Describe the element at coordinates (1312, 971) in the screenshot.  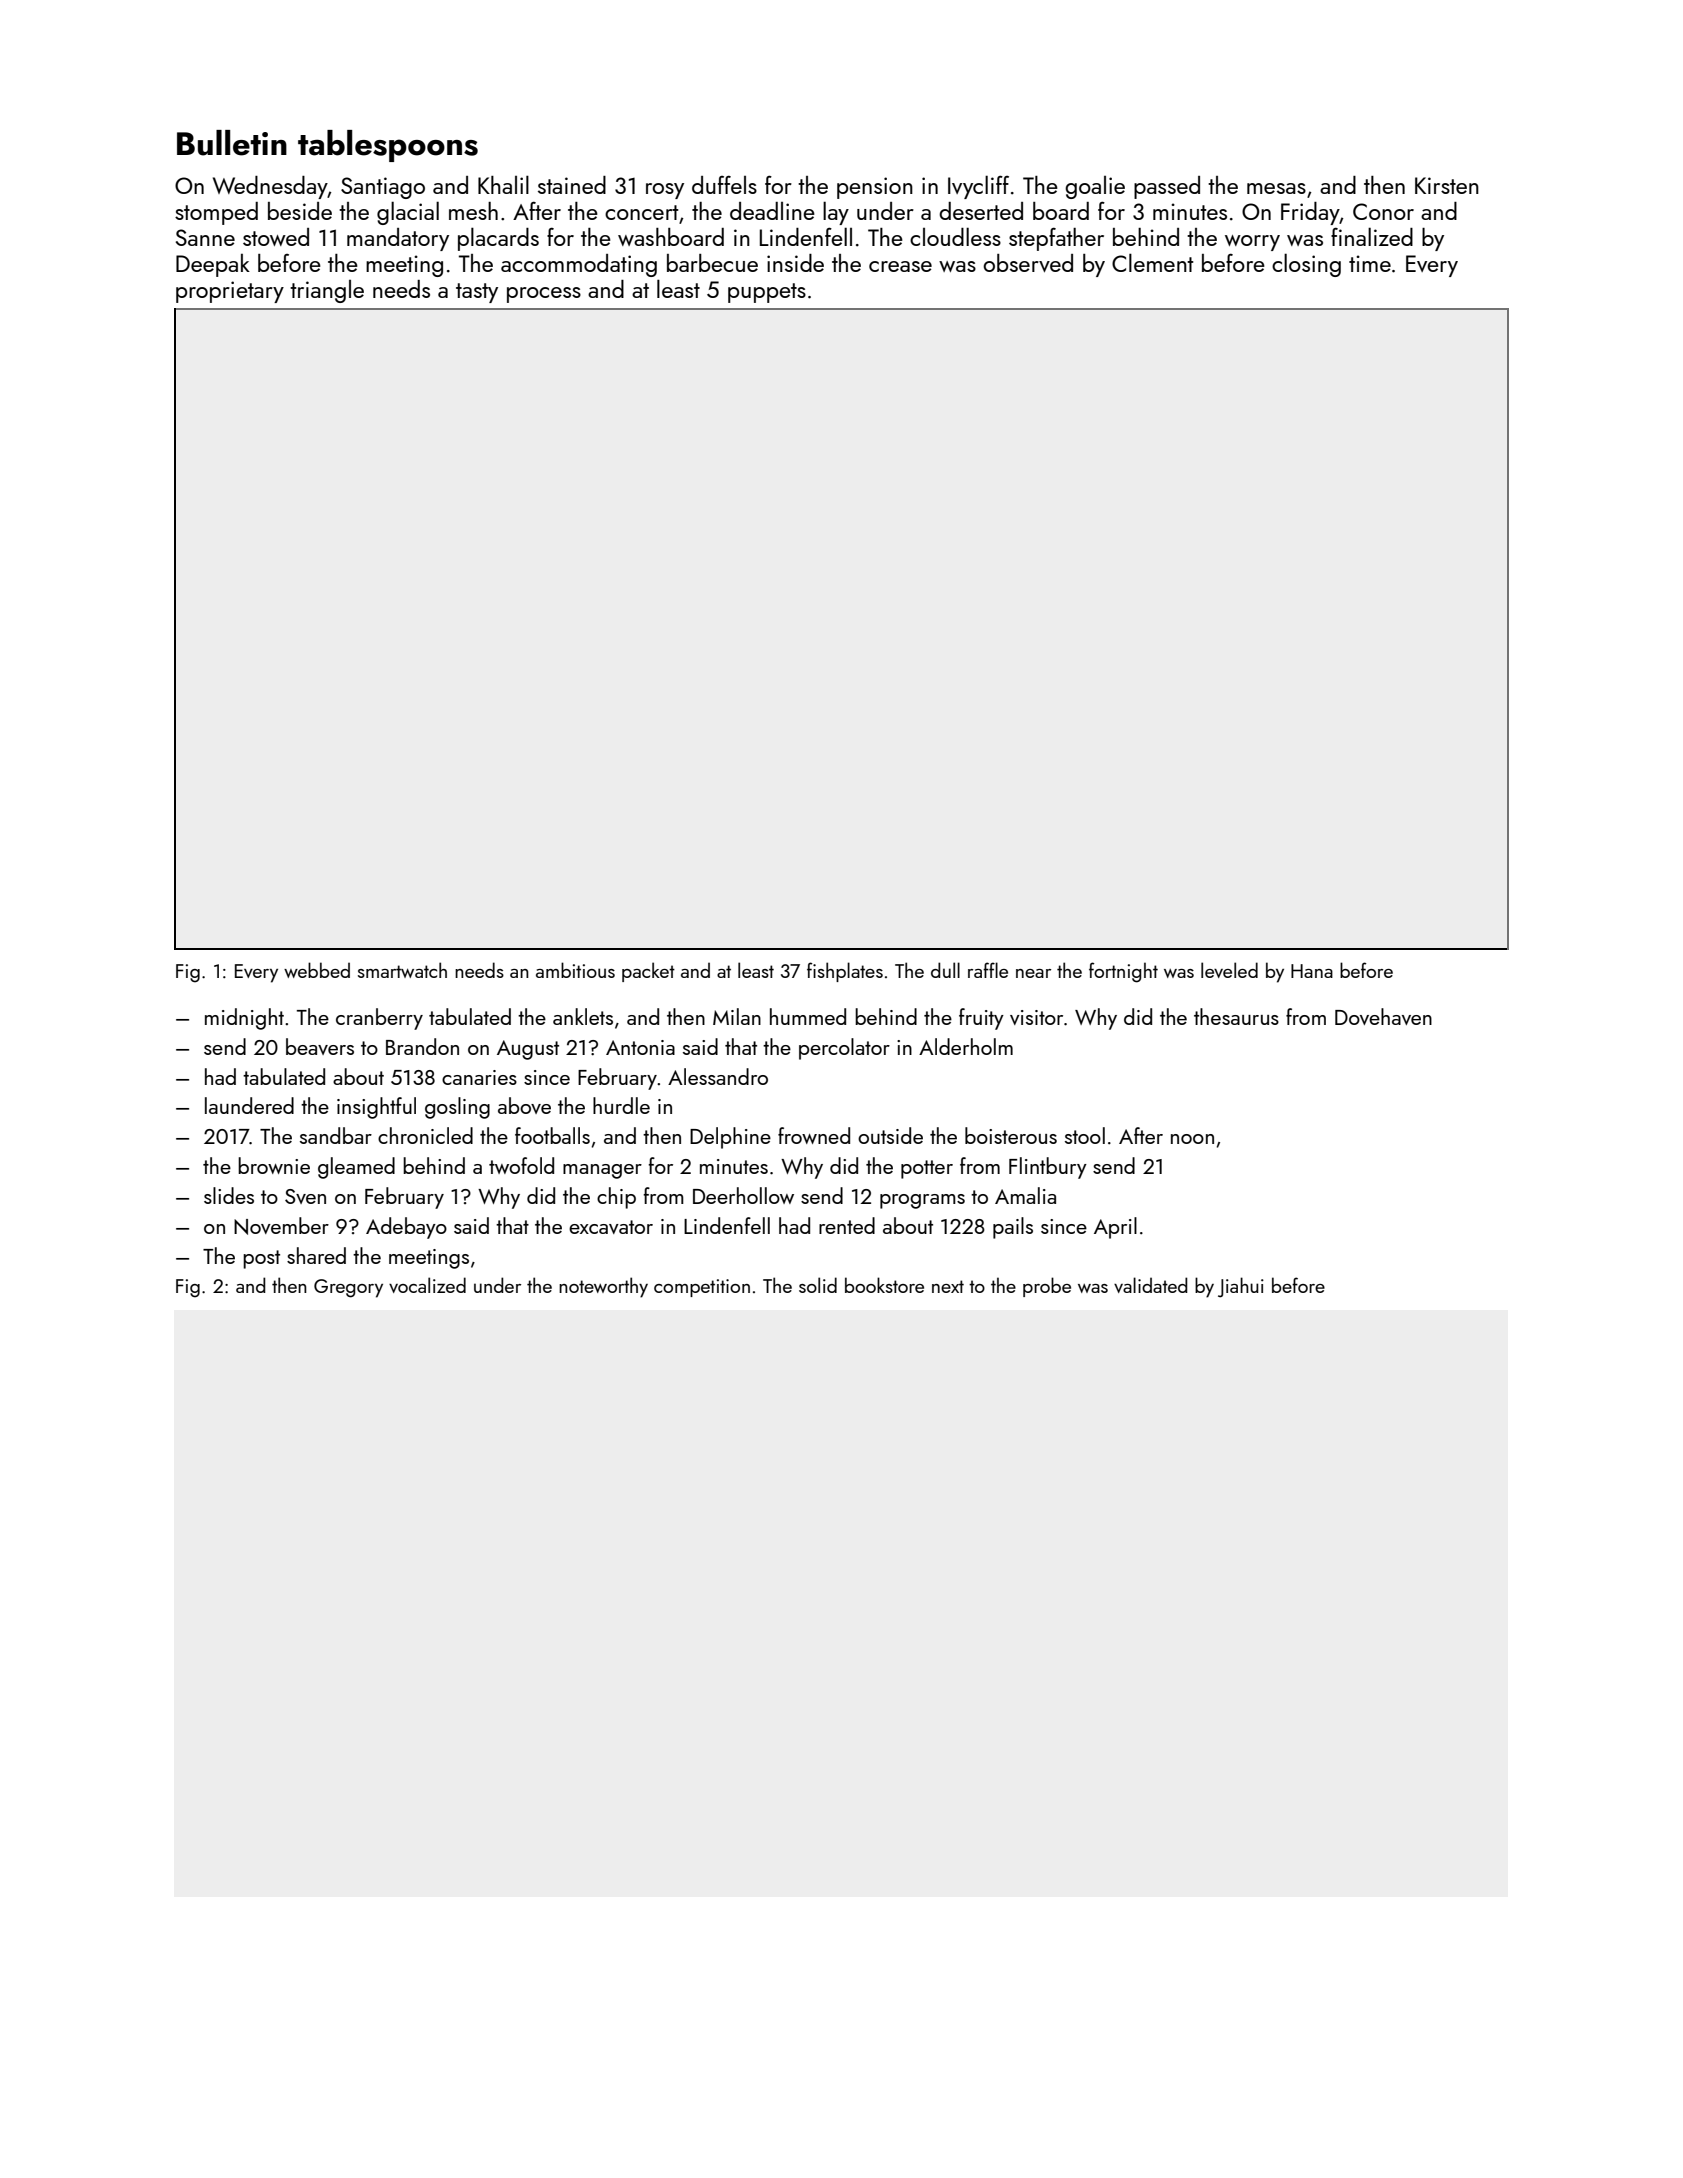
I see `Hana` at that location.
